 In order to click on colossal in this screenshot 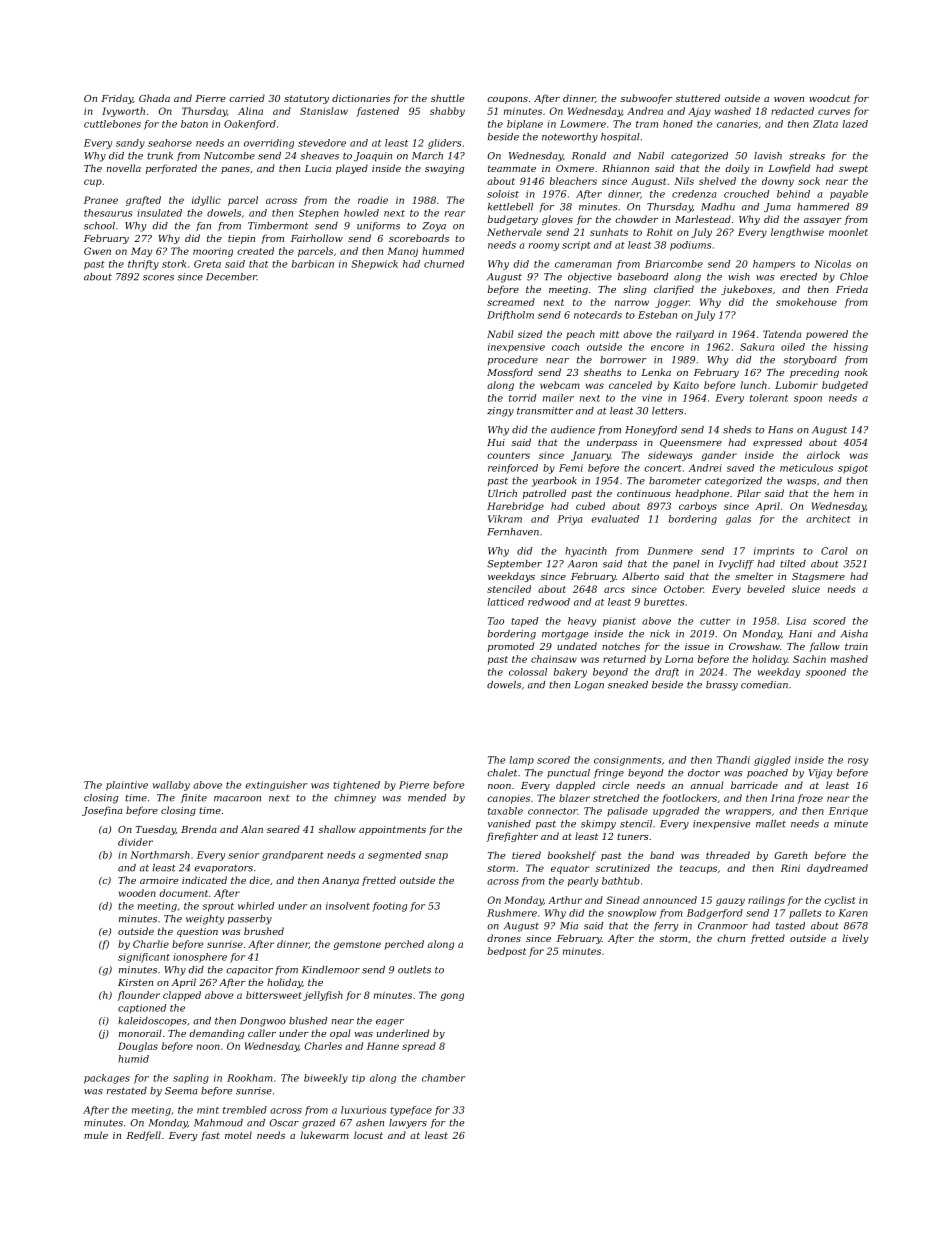, I will do `click(528, 672)`.
